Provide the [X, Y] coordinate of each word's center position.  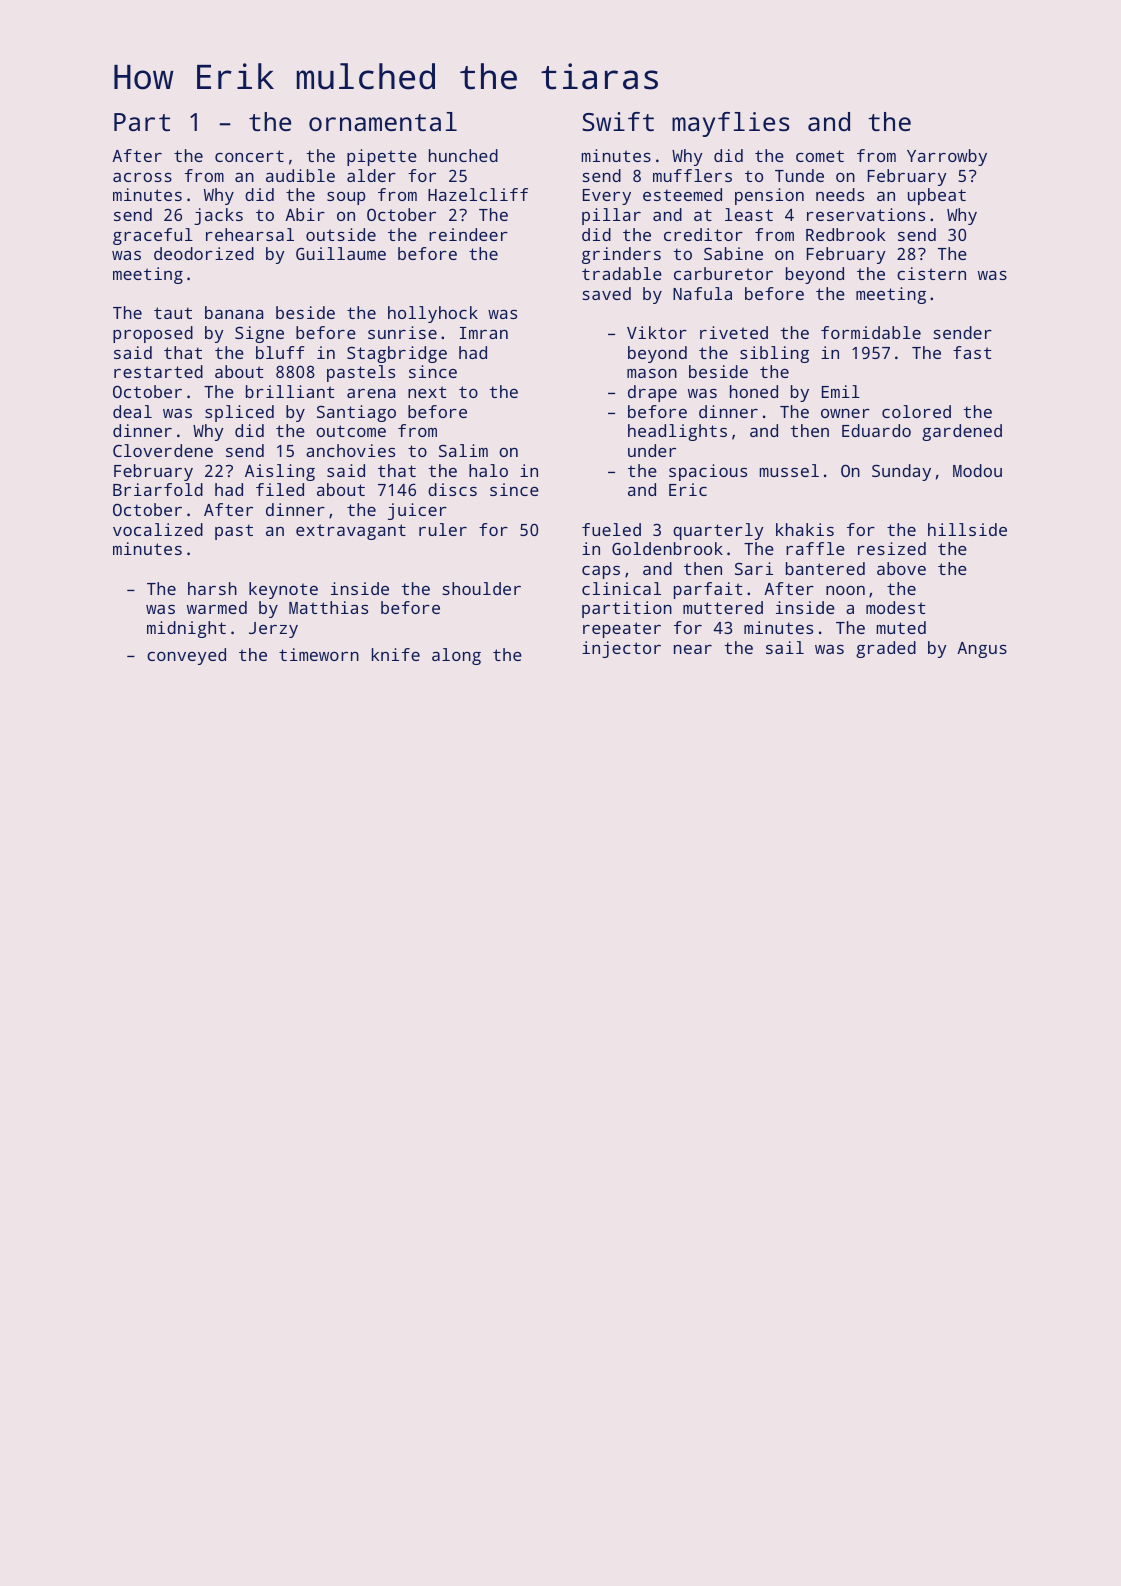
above [901, 568]
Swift [618, 121]
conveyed [186, 656]
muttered [723, 607]
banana [234, 312]
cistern [931, 273]
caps [601, 572]
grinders [621, 255]
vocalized [158, 529]
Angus [982, 650]
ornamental [383, 121]
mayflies [731, 124]
